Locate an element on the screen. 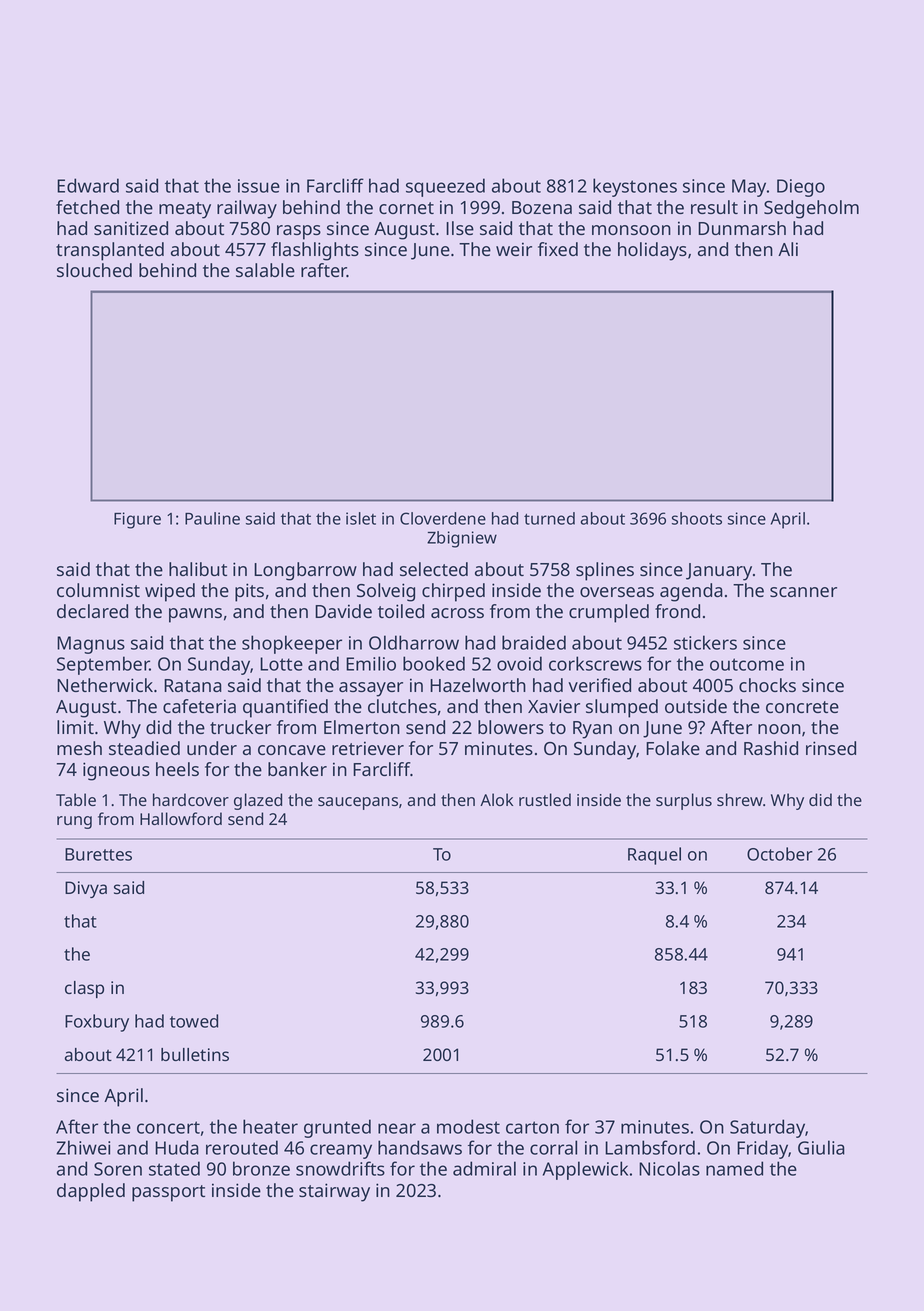  slouched is located at coordinates (94, 270).
